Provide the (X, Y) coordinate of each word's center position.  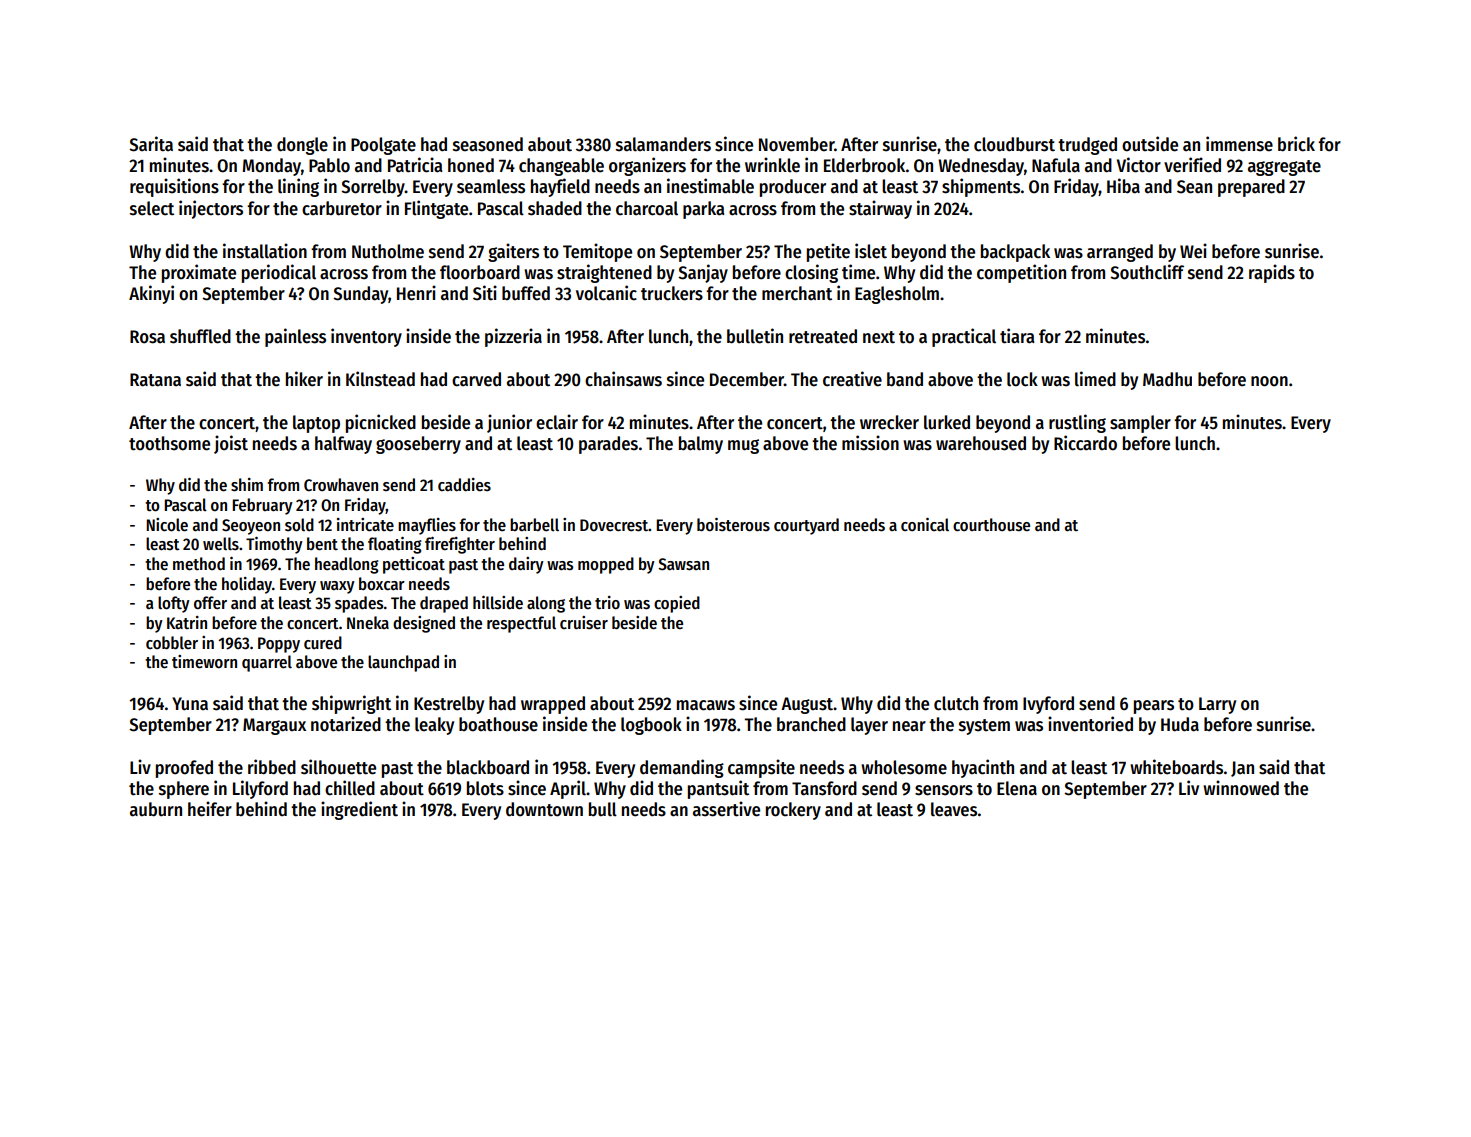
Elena (1017, 788)
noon (1269, 381)
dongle (302, 146)
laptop (316, 424)
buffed (526, 293)
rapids (1272, 273)
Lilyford (260, 789)
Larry (1217, 705)
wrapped (553, 705)
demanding (682, 768)
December (747, 379)
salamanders (663, 144)
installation (265, 251)
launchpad (403, 663)
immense (1239, 144)
